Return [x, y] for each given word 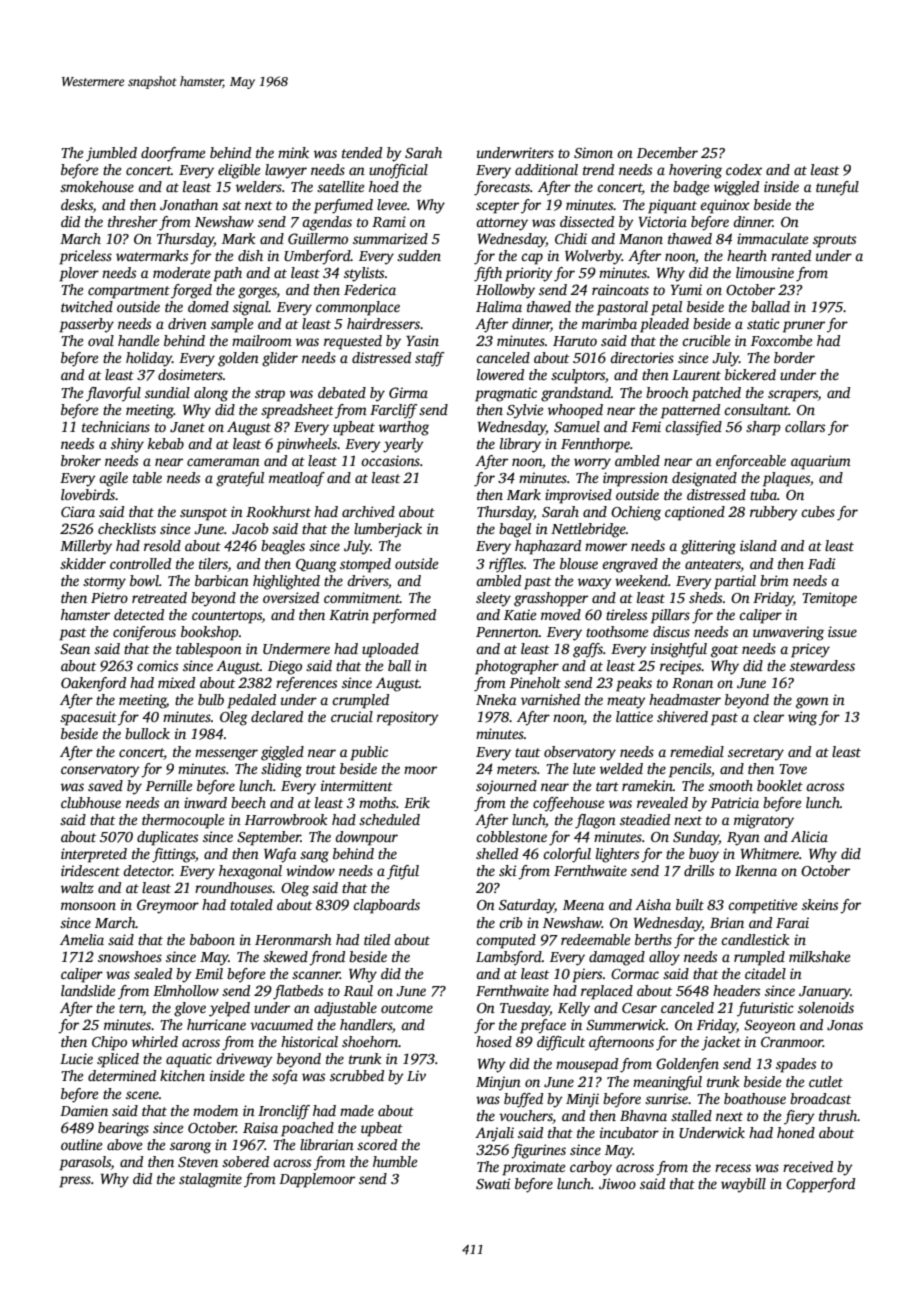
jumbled [111, 154]
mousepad [587, 1065]
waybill [743, 1185]
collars [805, 426]
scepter [497, 207]
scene [142, 1095]
